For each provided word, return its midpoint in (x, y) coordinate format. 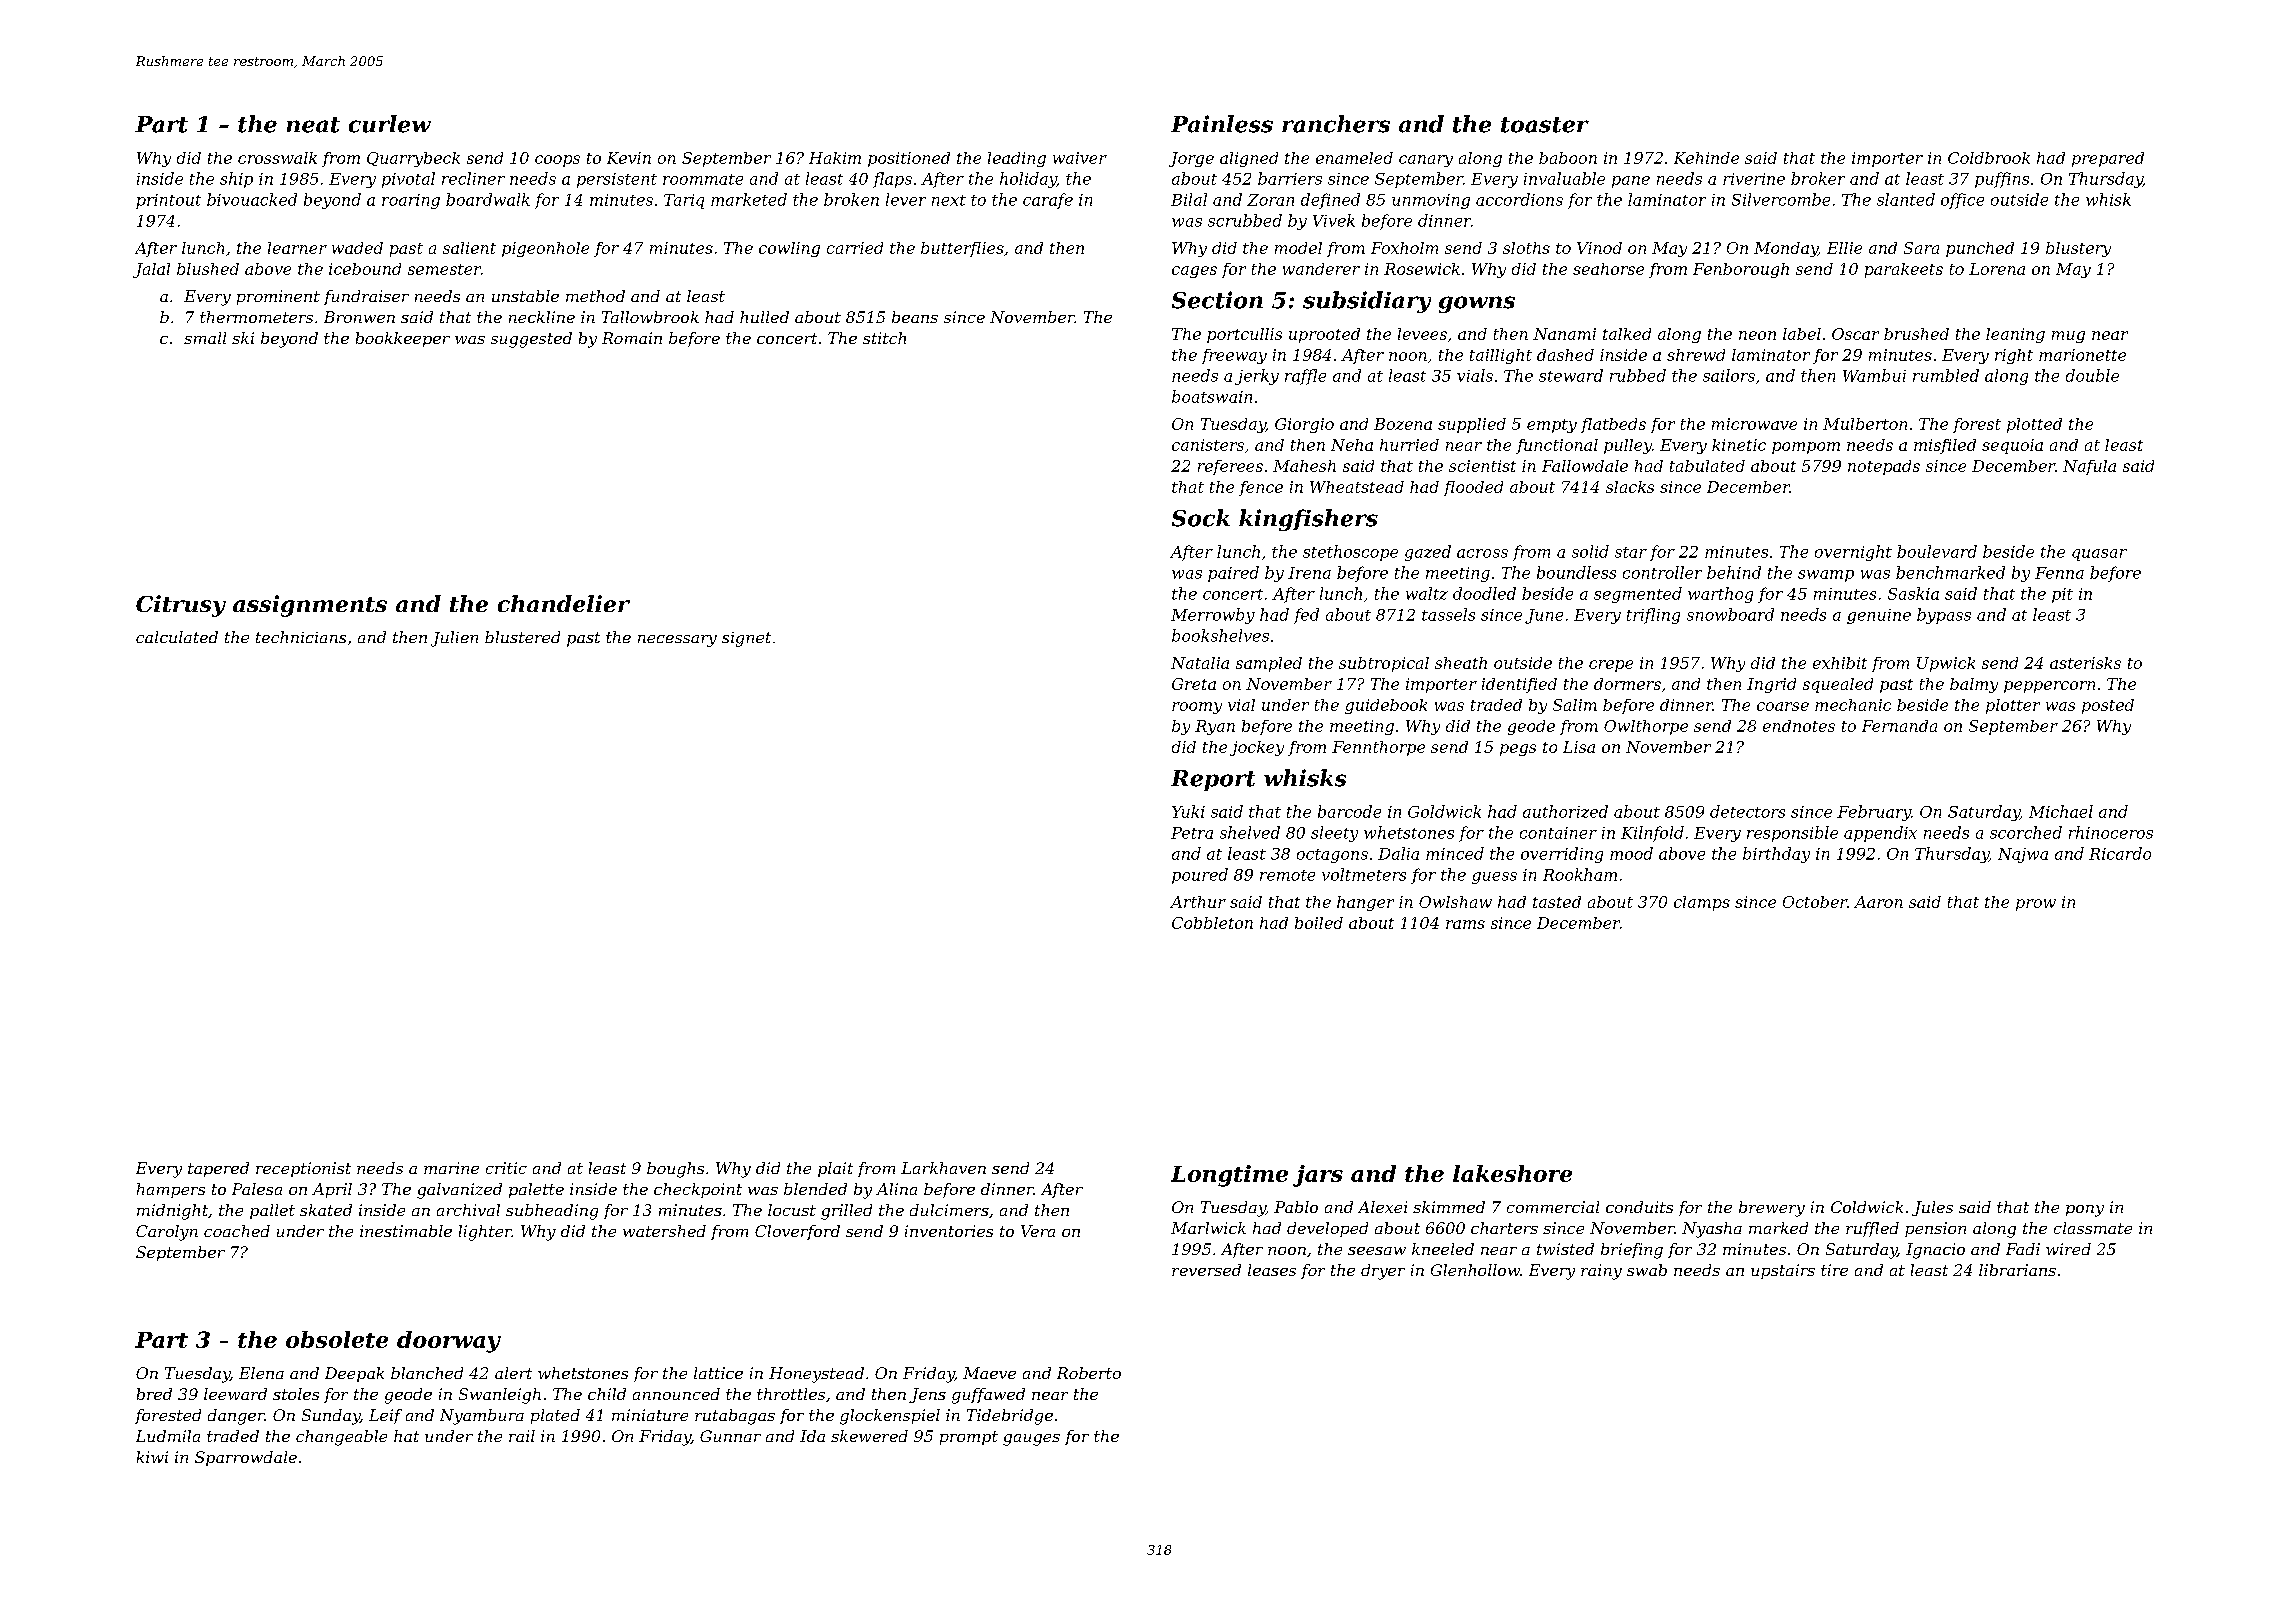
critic (506, 1168)
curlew (390, 124)
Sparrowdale (246, 1458)
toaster (1545, 125)
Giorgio (1304, 425)
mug (2068, 337)
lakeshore (1512, 1173)
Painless (1222, 124)
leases (1272, 1270)
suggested (531, 340)
